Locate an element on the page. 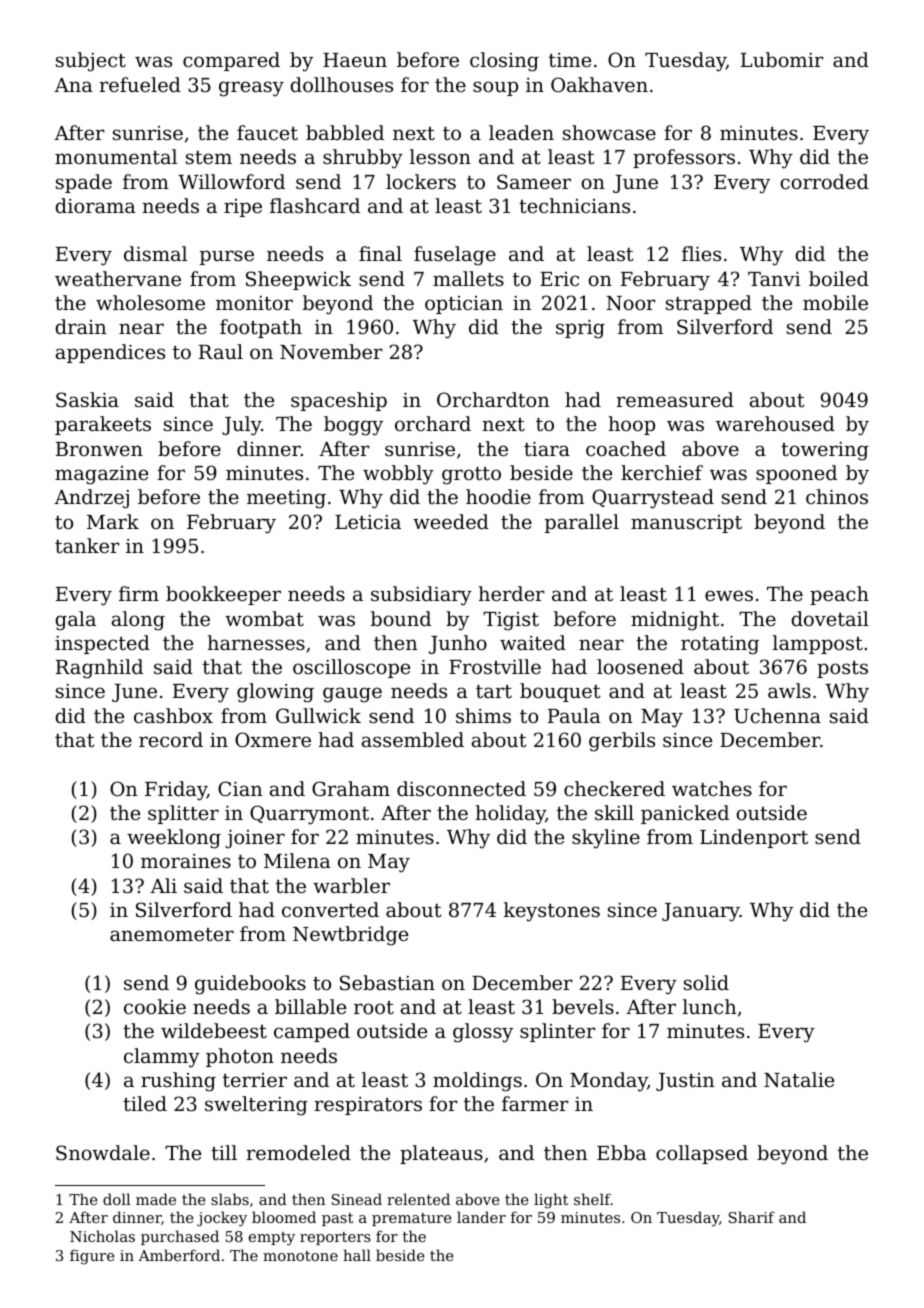  Lubomir is located at coordinates (782, 59).
